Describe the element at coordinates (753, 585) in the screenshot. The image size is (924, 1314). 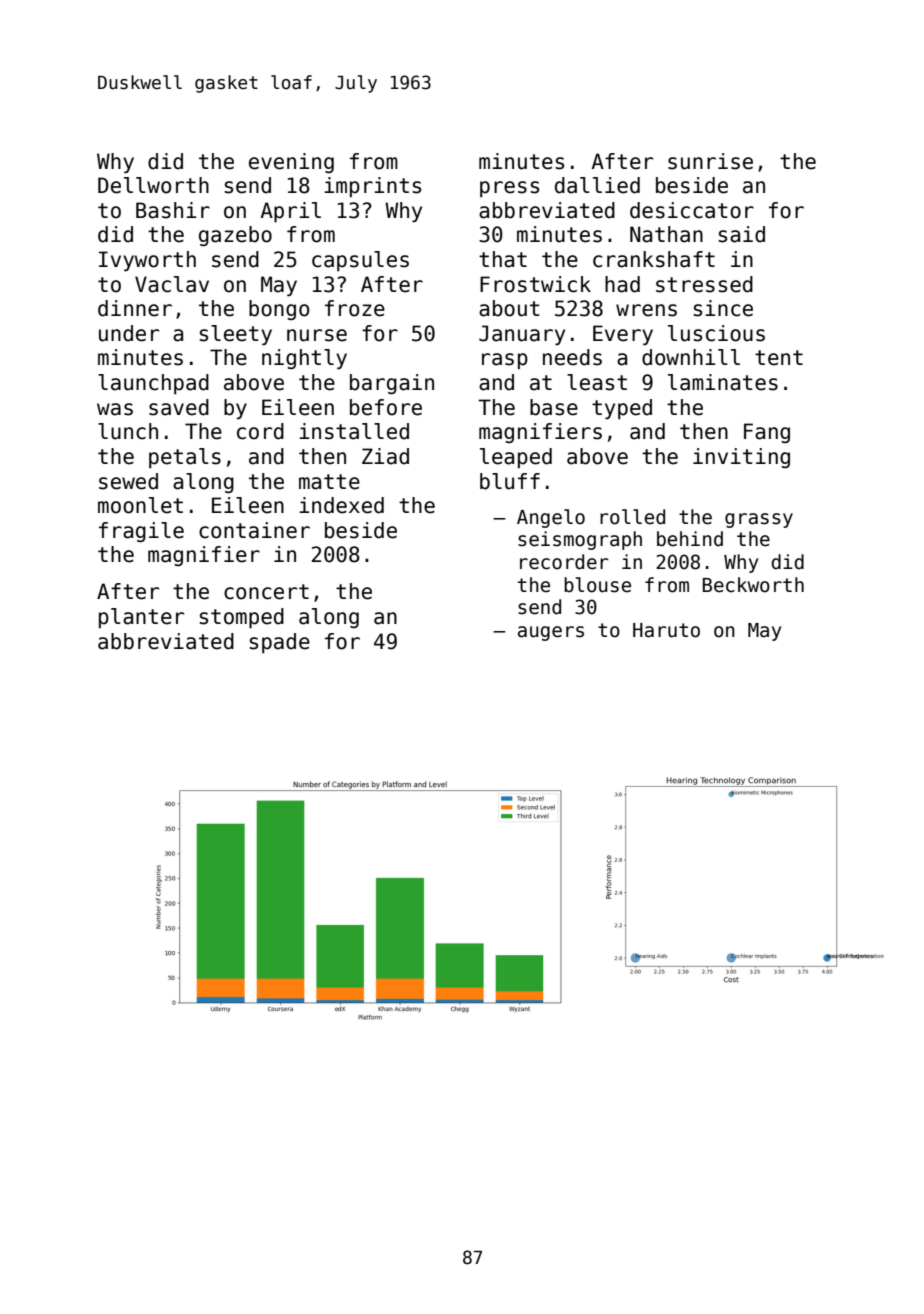
I see `Beckworth` at that location.
